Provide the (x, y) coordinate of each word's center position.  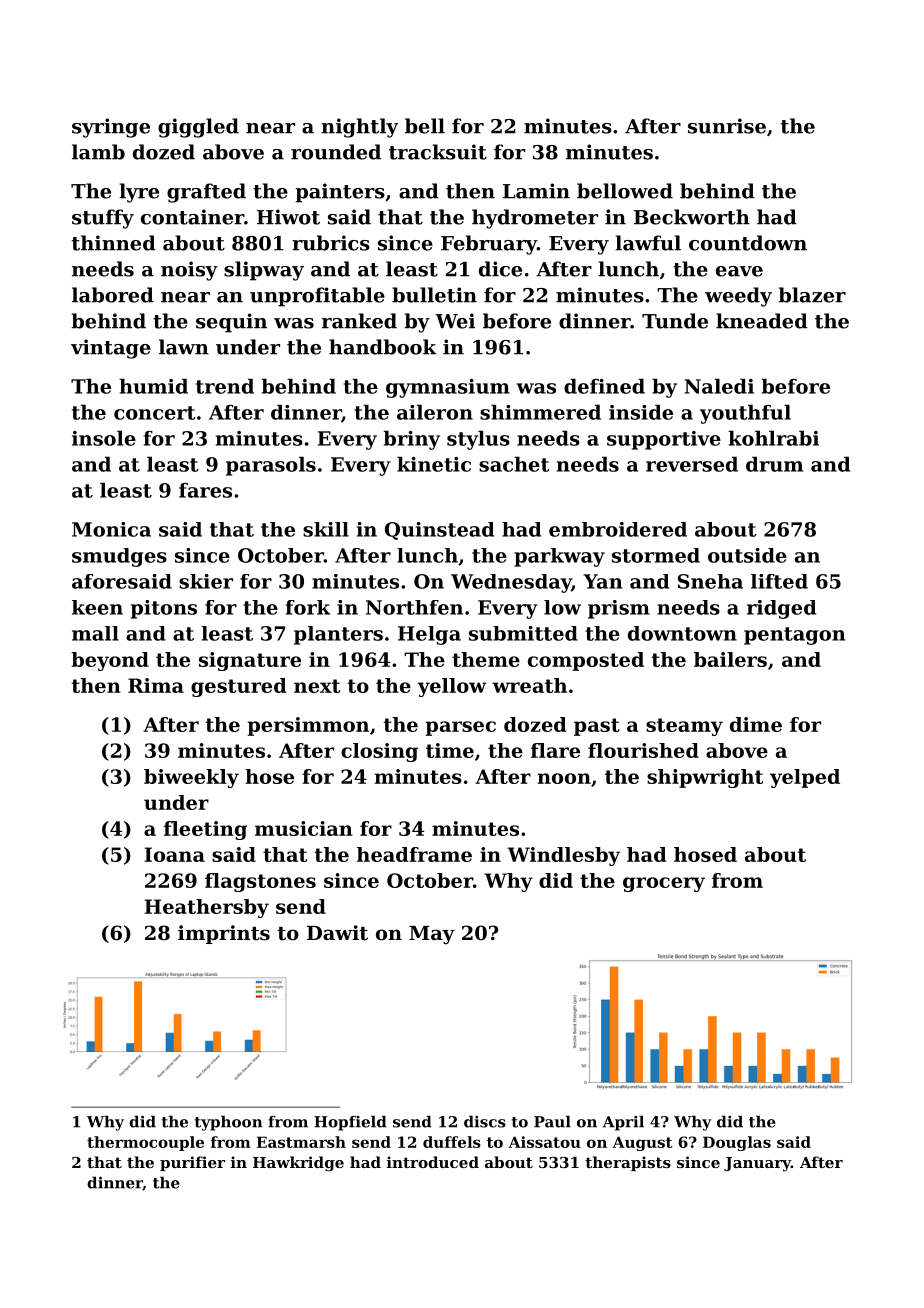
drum (774, 464)
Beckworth (692, 217)
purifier (192, 1163)
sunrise (727, 126)
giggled (198, 128)
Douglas (737, 1143)
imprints (224, 934)
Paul (552, 1121)
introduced (433, 1162)
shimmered (540, 412)
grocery (664, 884)
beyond (110, 661)
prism (619, 609)
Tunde (675, 321)
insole (104, 438)
